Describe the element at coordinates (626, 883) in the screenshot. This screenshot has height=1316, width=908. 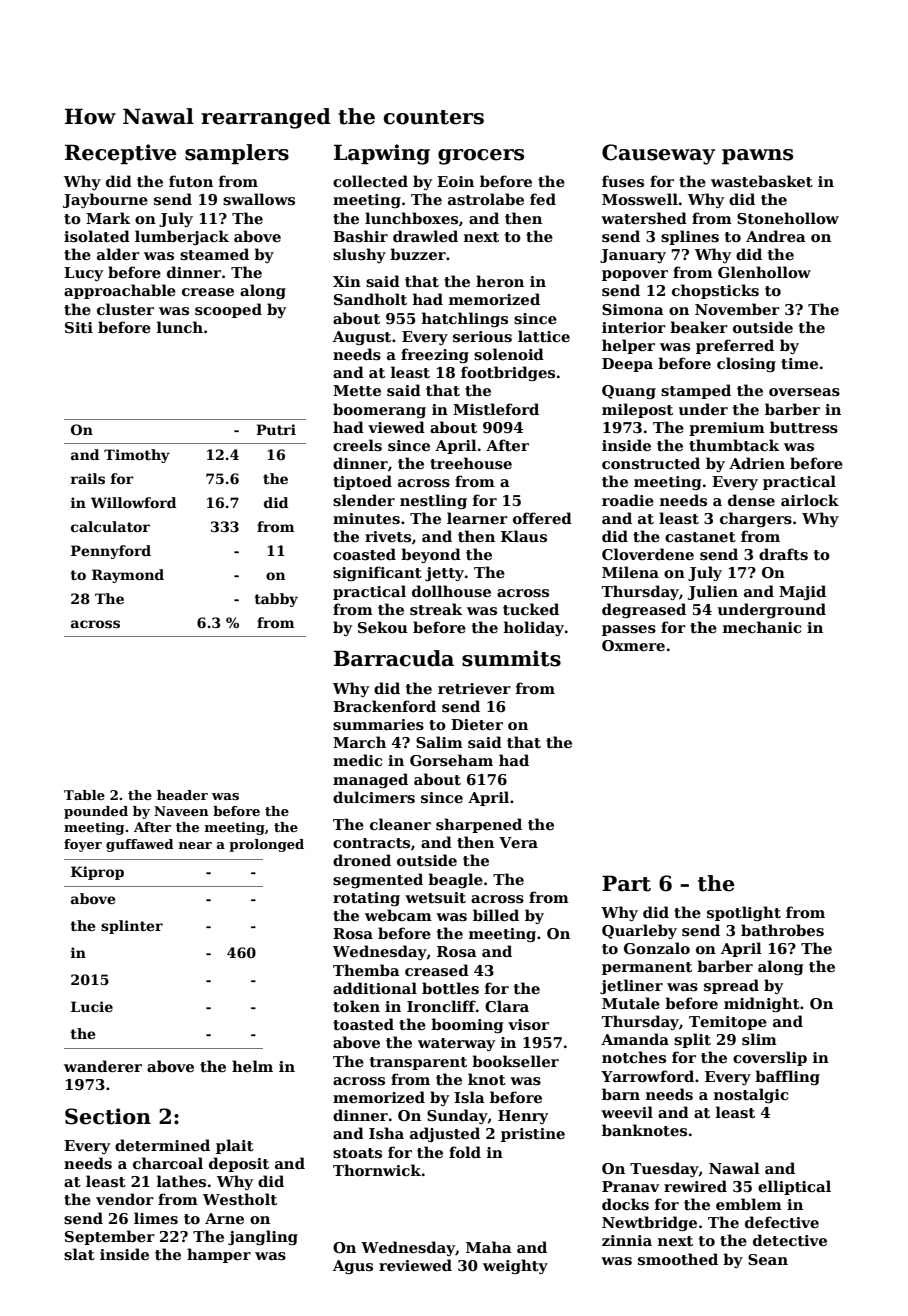
I see `Part` at that location.
